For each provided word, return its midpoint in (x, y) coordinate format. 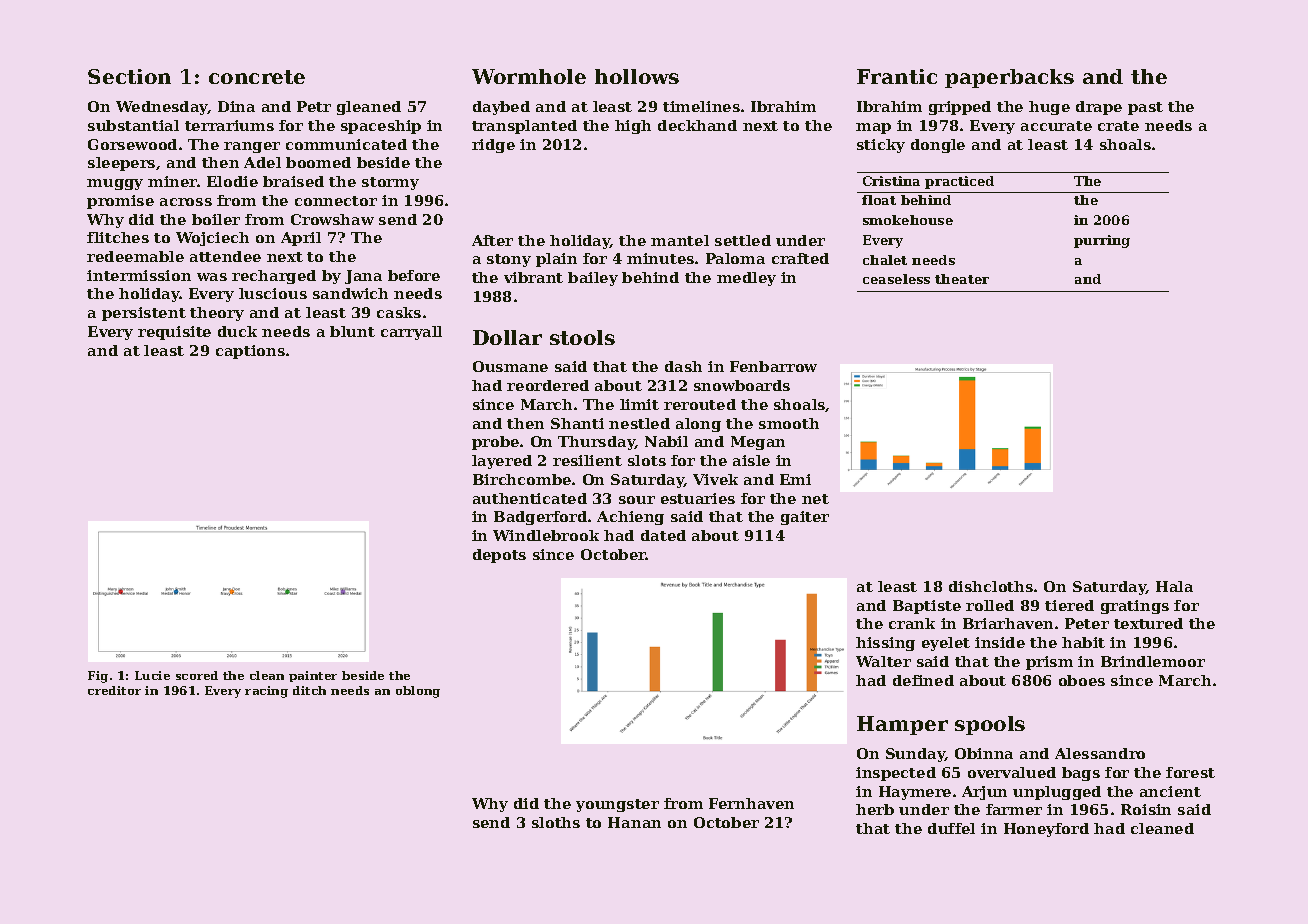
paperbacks (1009, 78)
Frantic (897, 76)
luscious (273, 293)
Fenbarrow (773, 366)
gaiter (805, 518)
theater (962, 279)
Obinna (984, 753)
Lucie (152, 675)
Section (129, 76)
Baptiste (927, 607)
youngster (617, 805)
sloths (556, 822)
